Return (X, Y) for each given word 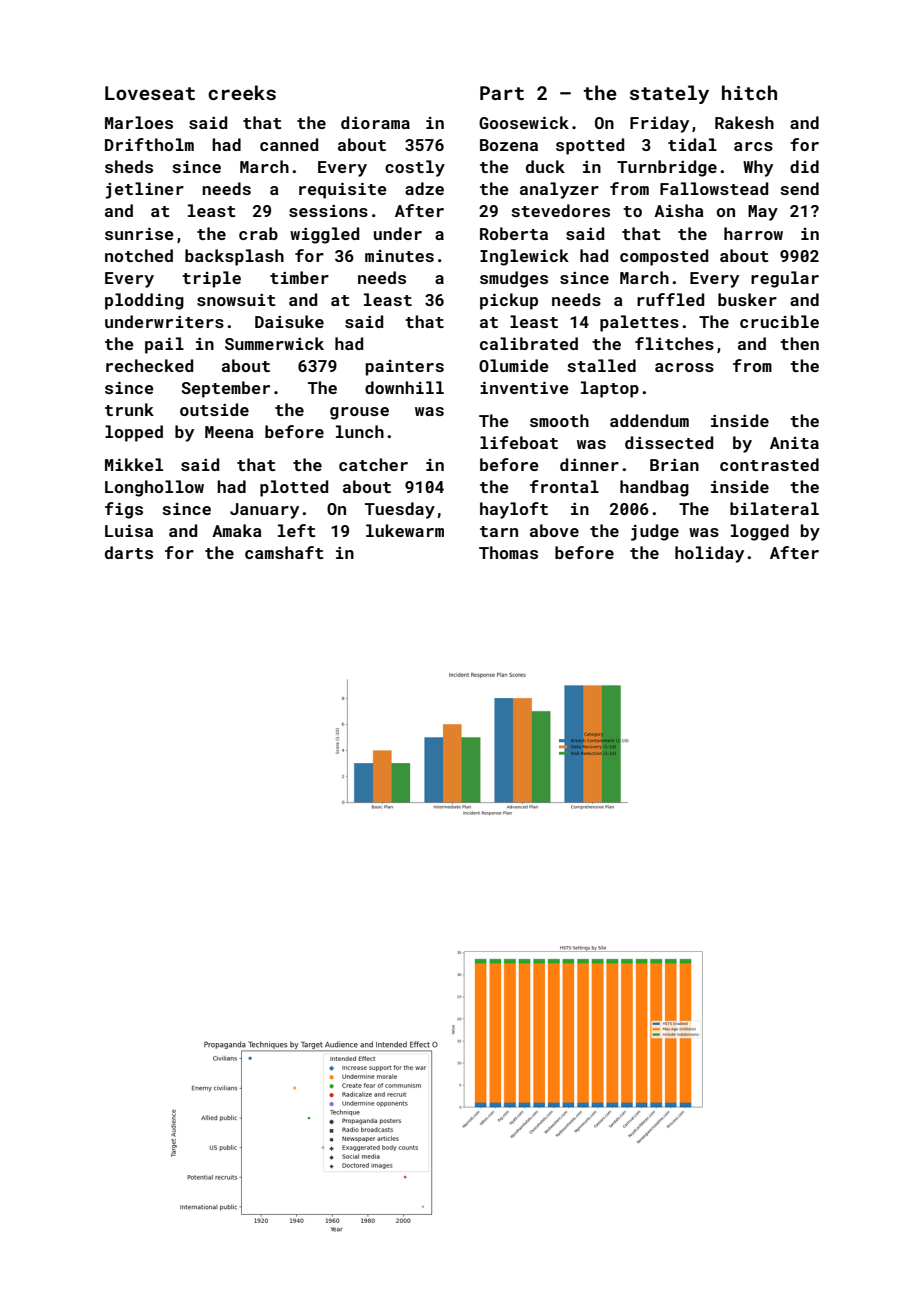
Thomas (508, 552)
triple (211, 279)
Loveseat (150, 93)
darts (129, 552)
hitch (749, 92)
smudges (514, 279)
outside (214, 409)
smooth (559, 420)
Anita (794, 443)
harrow (753, 233)
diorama (375, 122)
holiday (709, 554)
